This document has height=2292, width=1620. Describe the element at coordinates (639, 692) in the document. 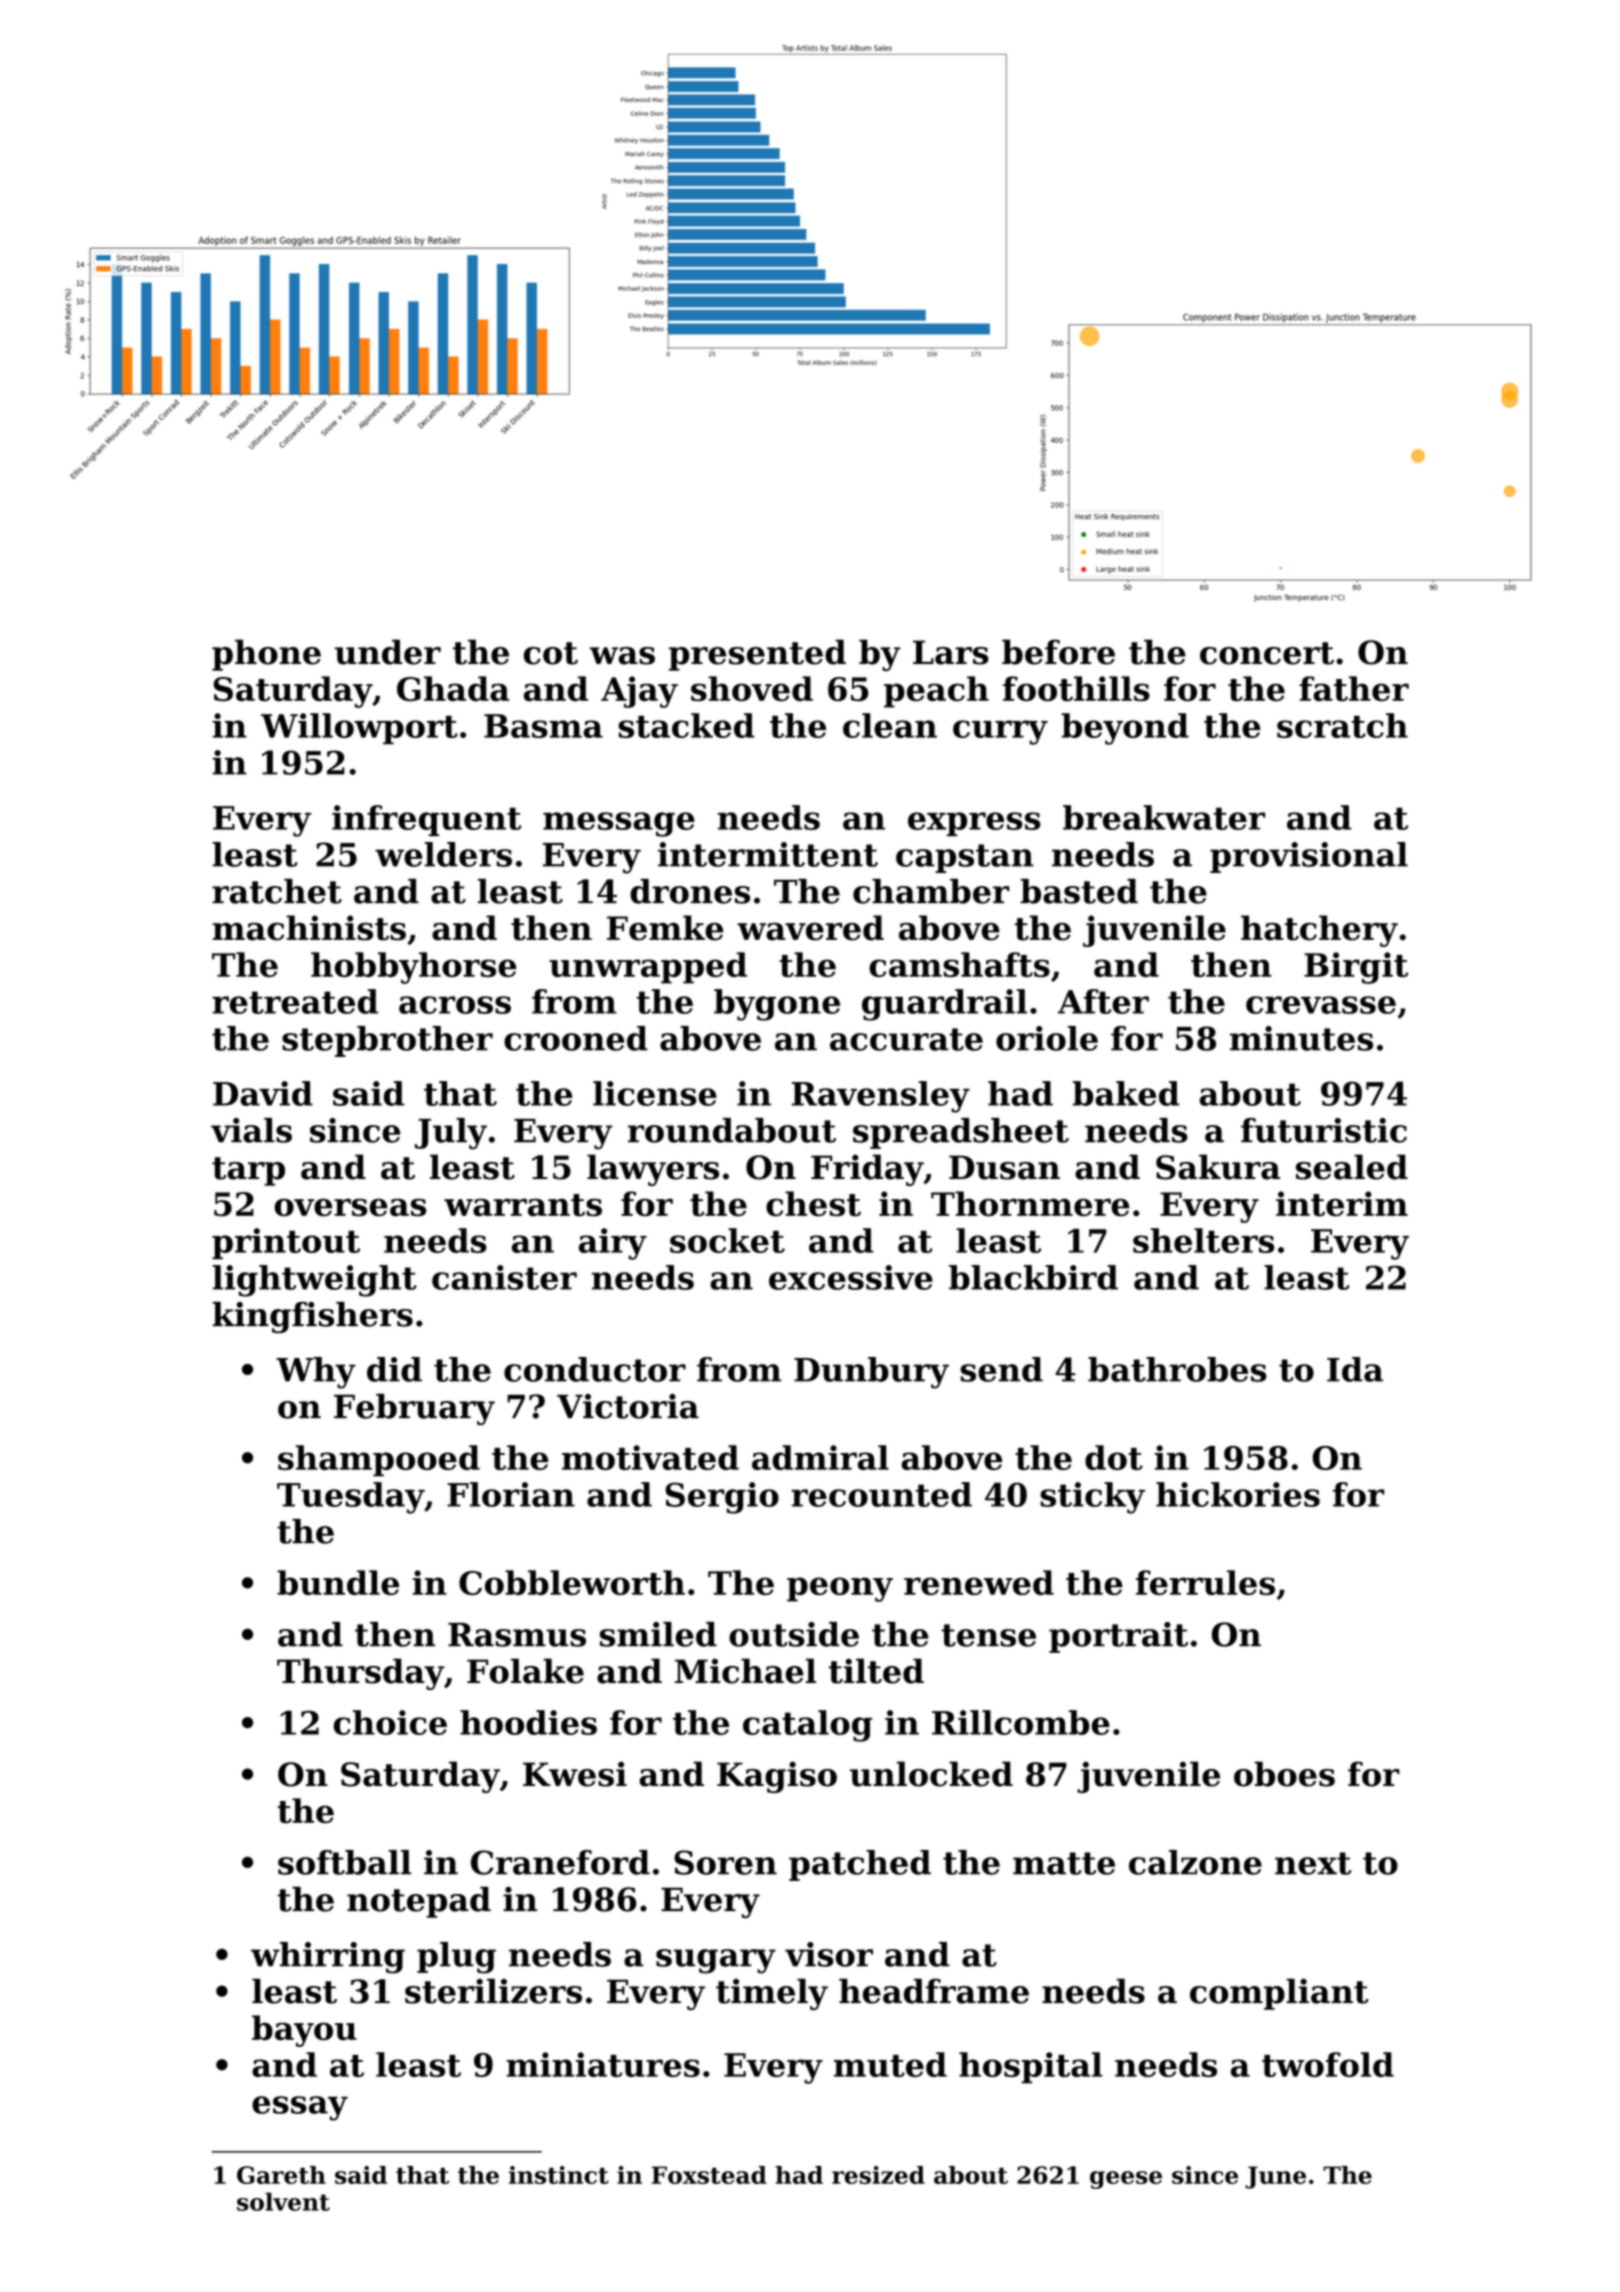

I see `Ajay` at that location.
